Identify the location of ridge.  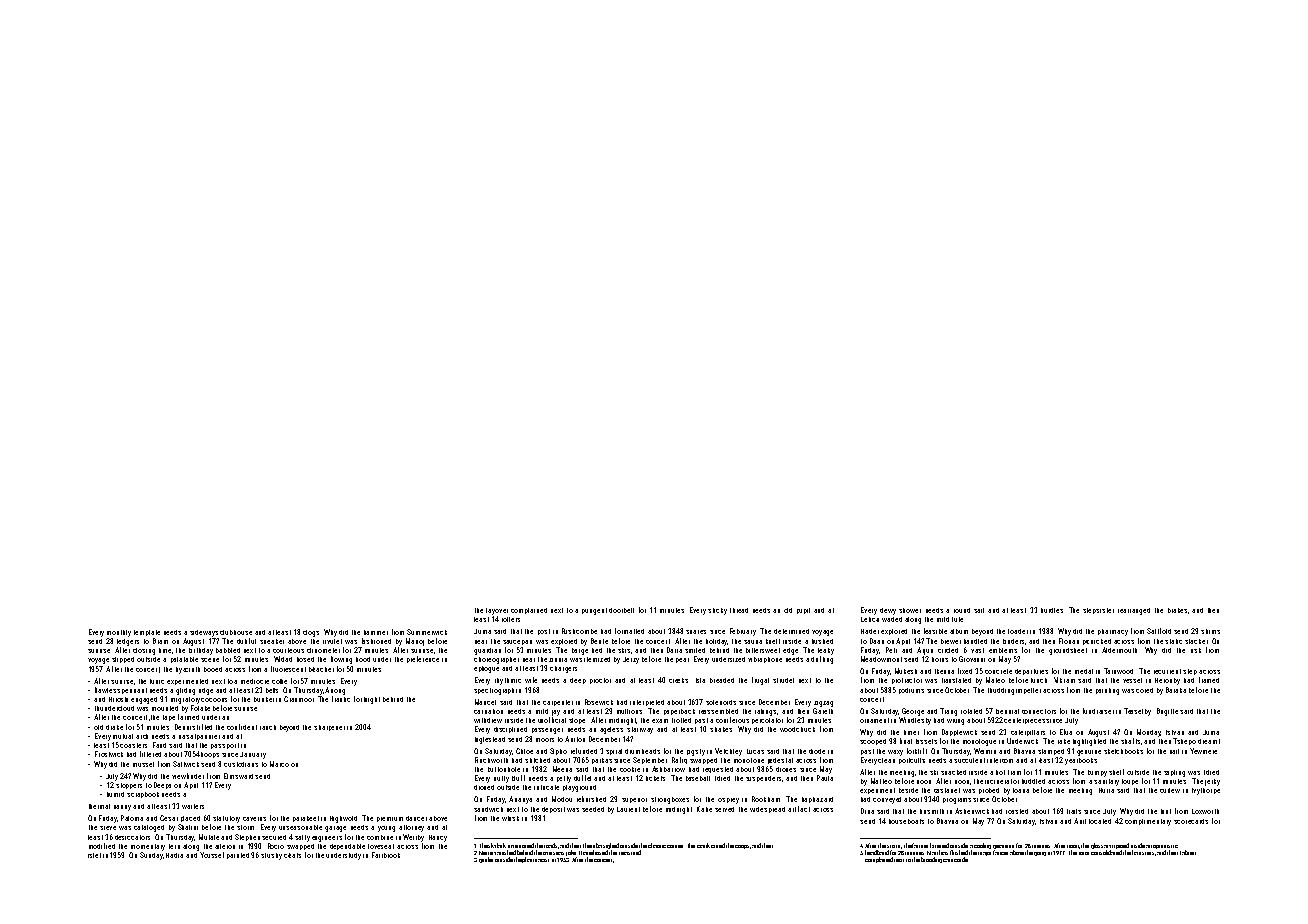
(206, 691).
